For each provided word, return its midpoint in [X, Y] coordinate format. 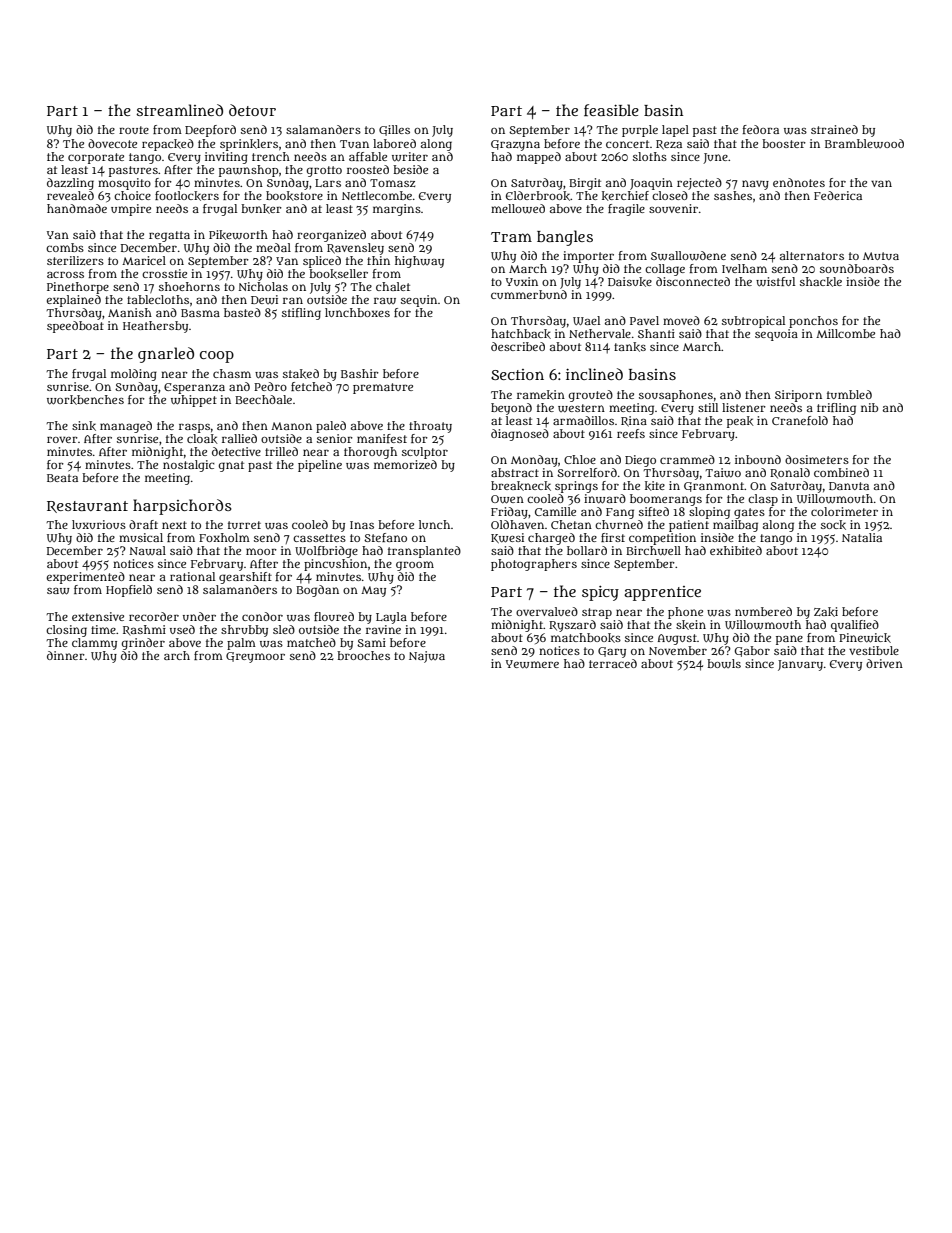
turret [244, 525]
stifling [301, 314]
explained [74, 301]
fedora [761, 129]
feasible [611, 110]
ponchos [813, 322]
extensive [98, 616]
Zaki [826, 612]
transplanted [424, 552]
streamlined [179, 110]
